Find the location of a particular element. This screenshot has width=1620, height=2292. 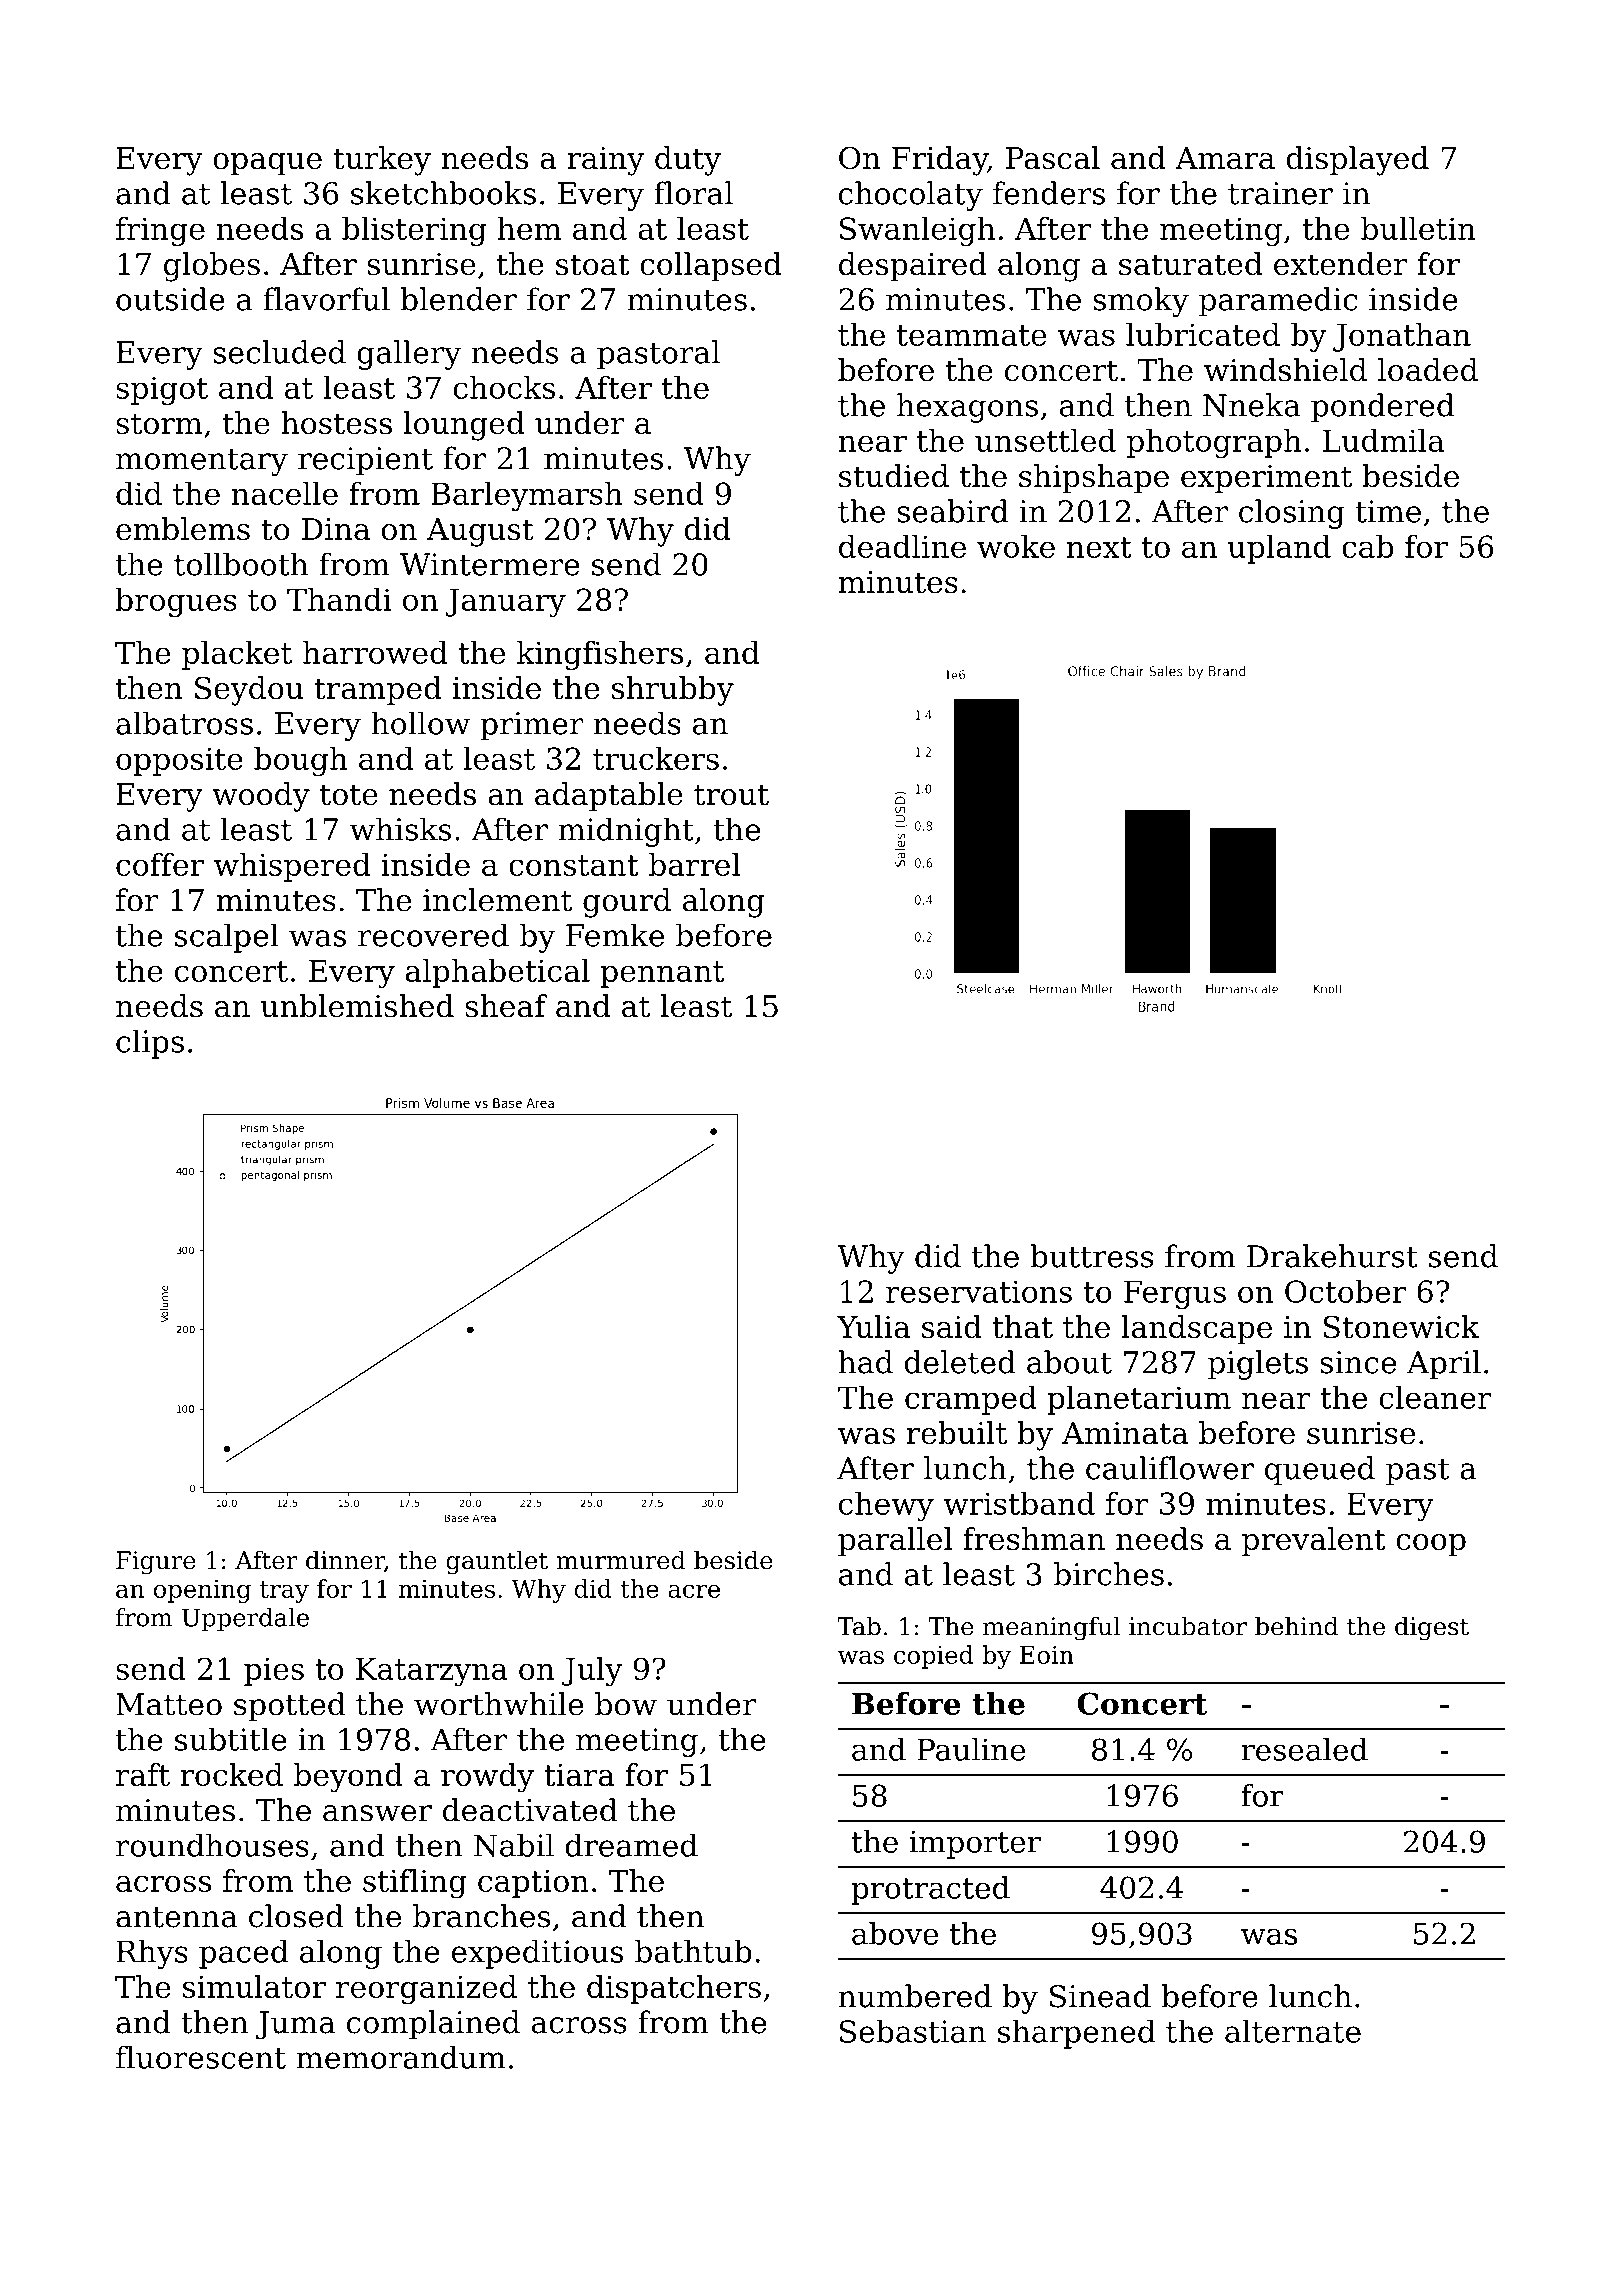

blistering is located at coordinates (414, 231).
